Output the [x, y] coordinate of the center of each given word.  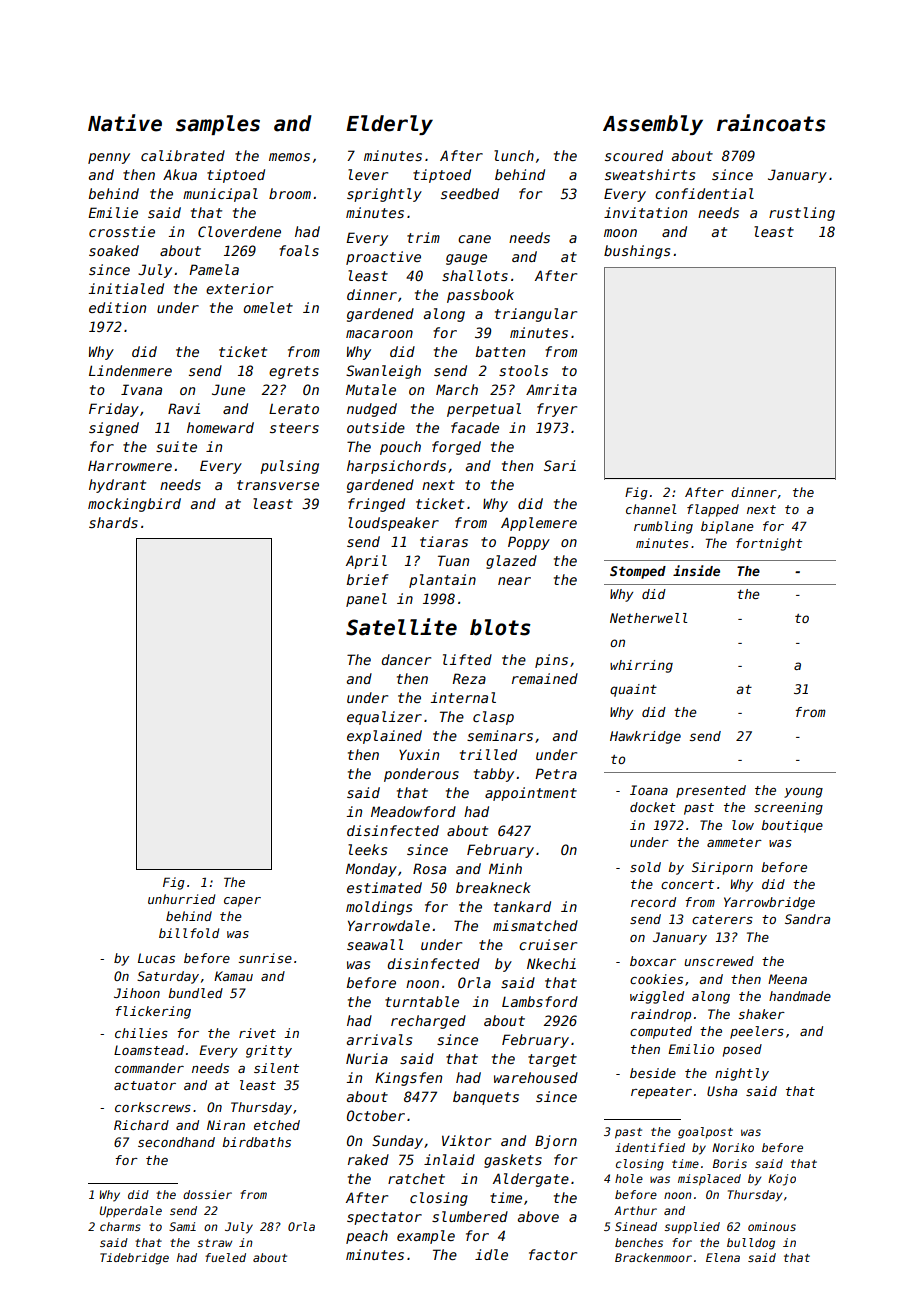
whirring [641, 666]
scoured [634, 155]
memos [289, 157]
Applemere [539, 524]
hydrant [117, 486]
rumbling [663, 527]
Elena [723, 1257]
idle [491, 1254]
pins [551, 661]
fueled [225, 1257]
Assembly [653, 125]
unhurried [181, 899]
